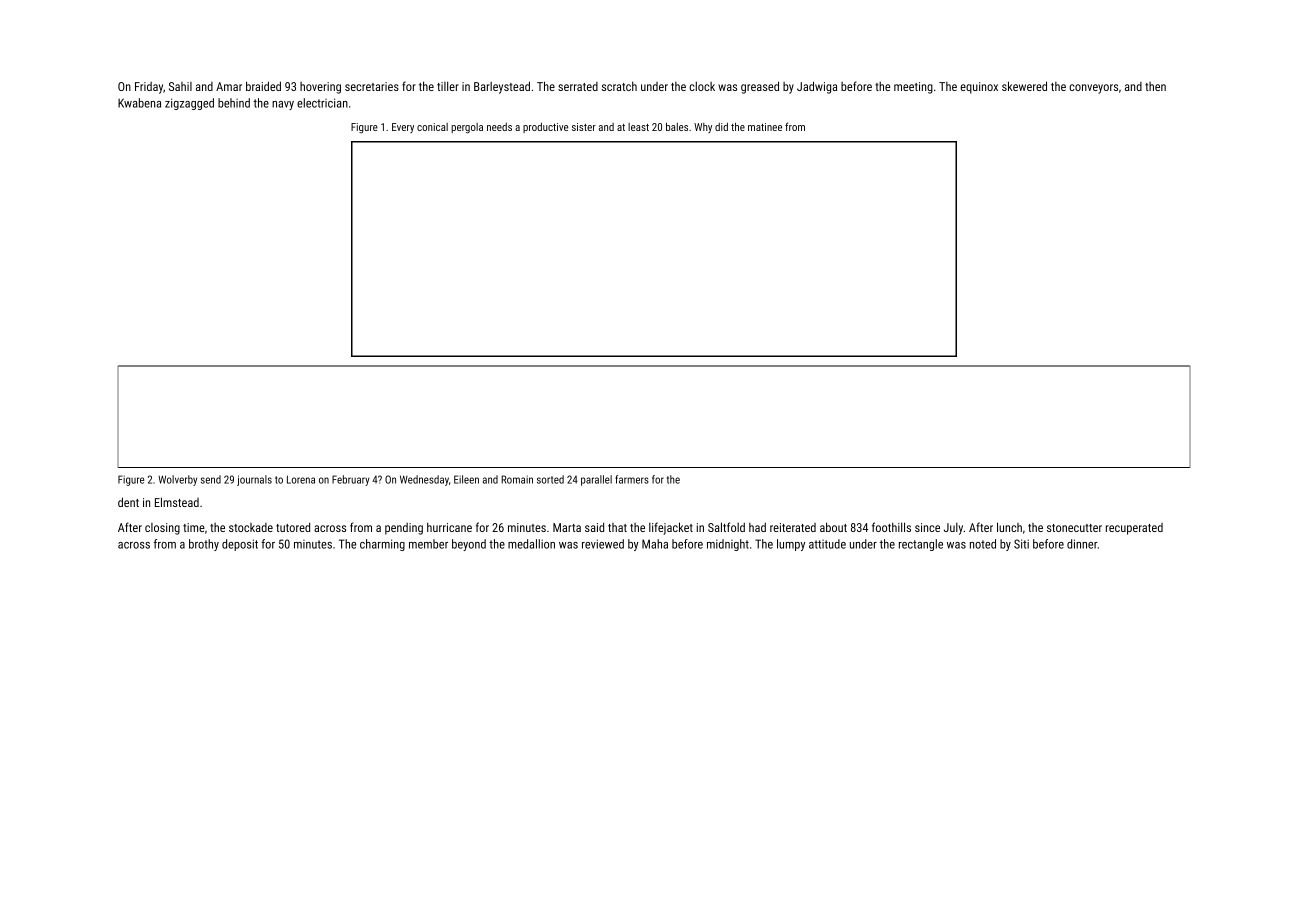 The image size is (1308, 924). What do you see at coordinates (149, 88) in the page?
I see `Friday` at bounding box center [149, 88].
